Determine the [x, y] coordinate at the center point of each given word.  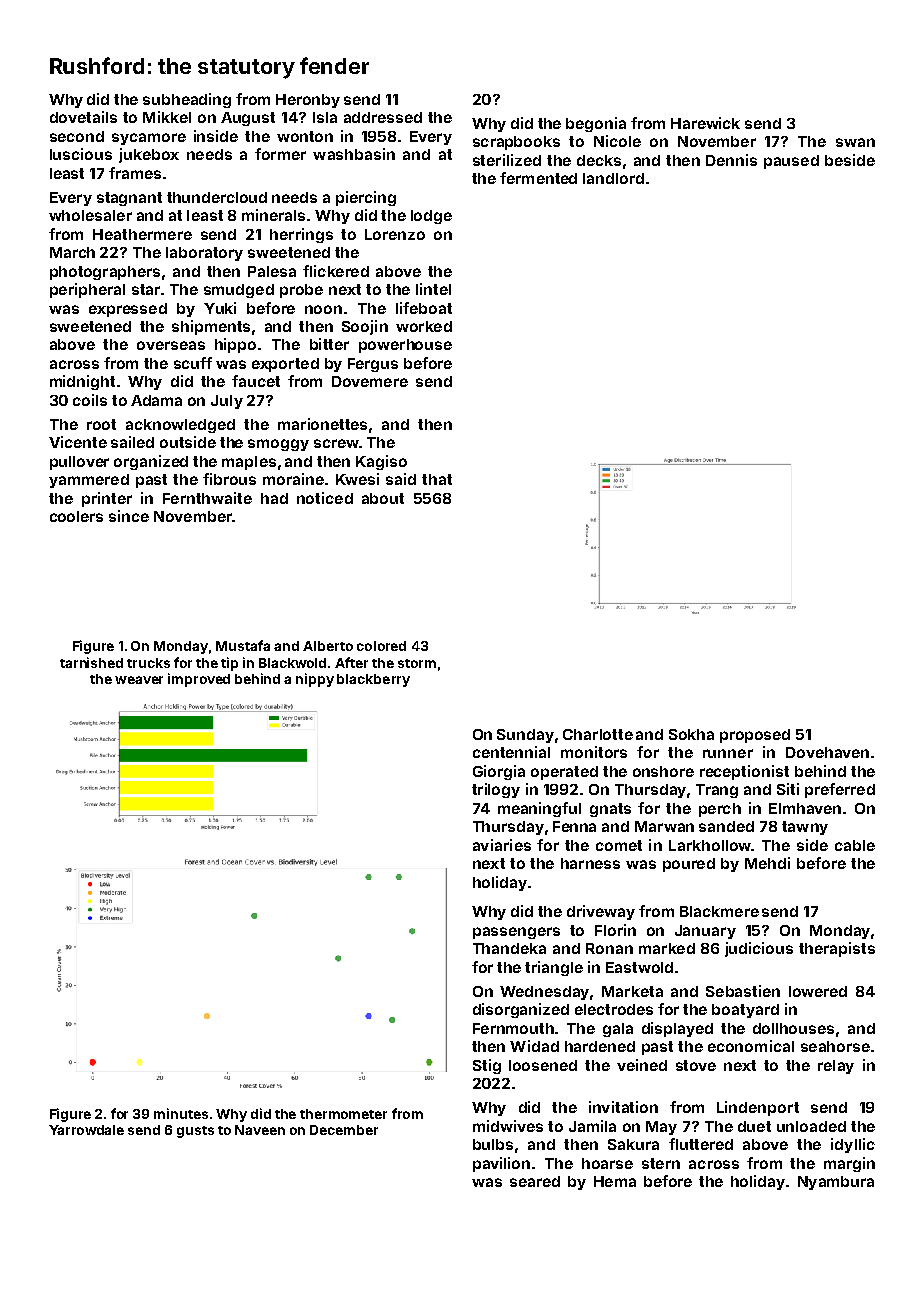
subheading [187, 100]
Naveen [260, 1130]
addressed [383, 117]
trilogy [496, 790]
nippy [315, 680]
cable [855, 845]
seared [535, 1181]
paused [791, 162]
